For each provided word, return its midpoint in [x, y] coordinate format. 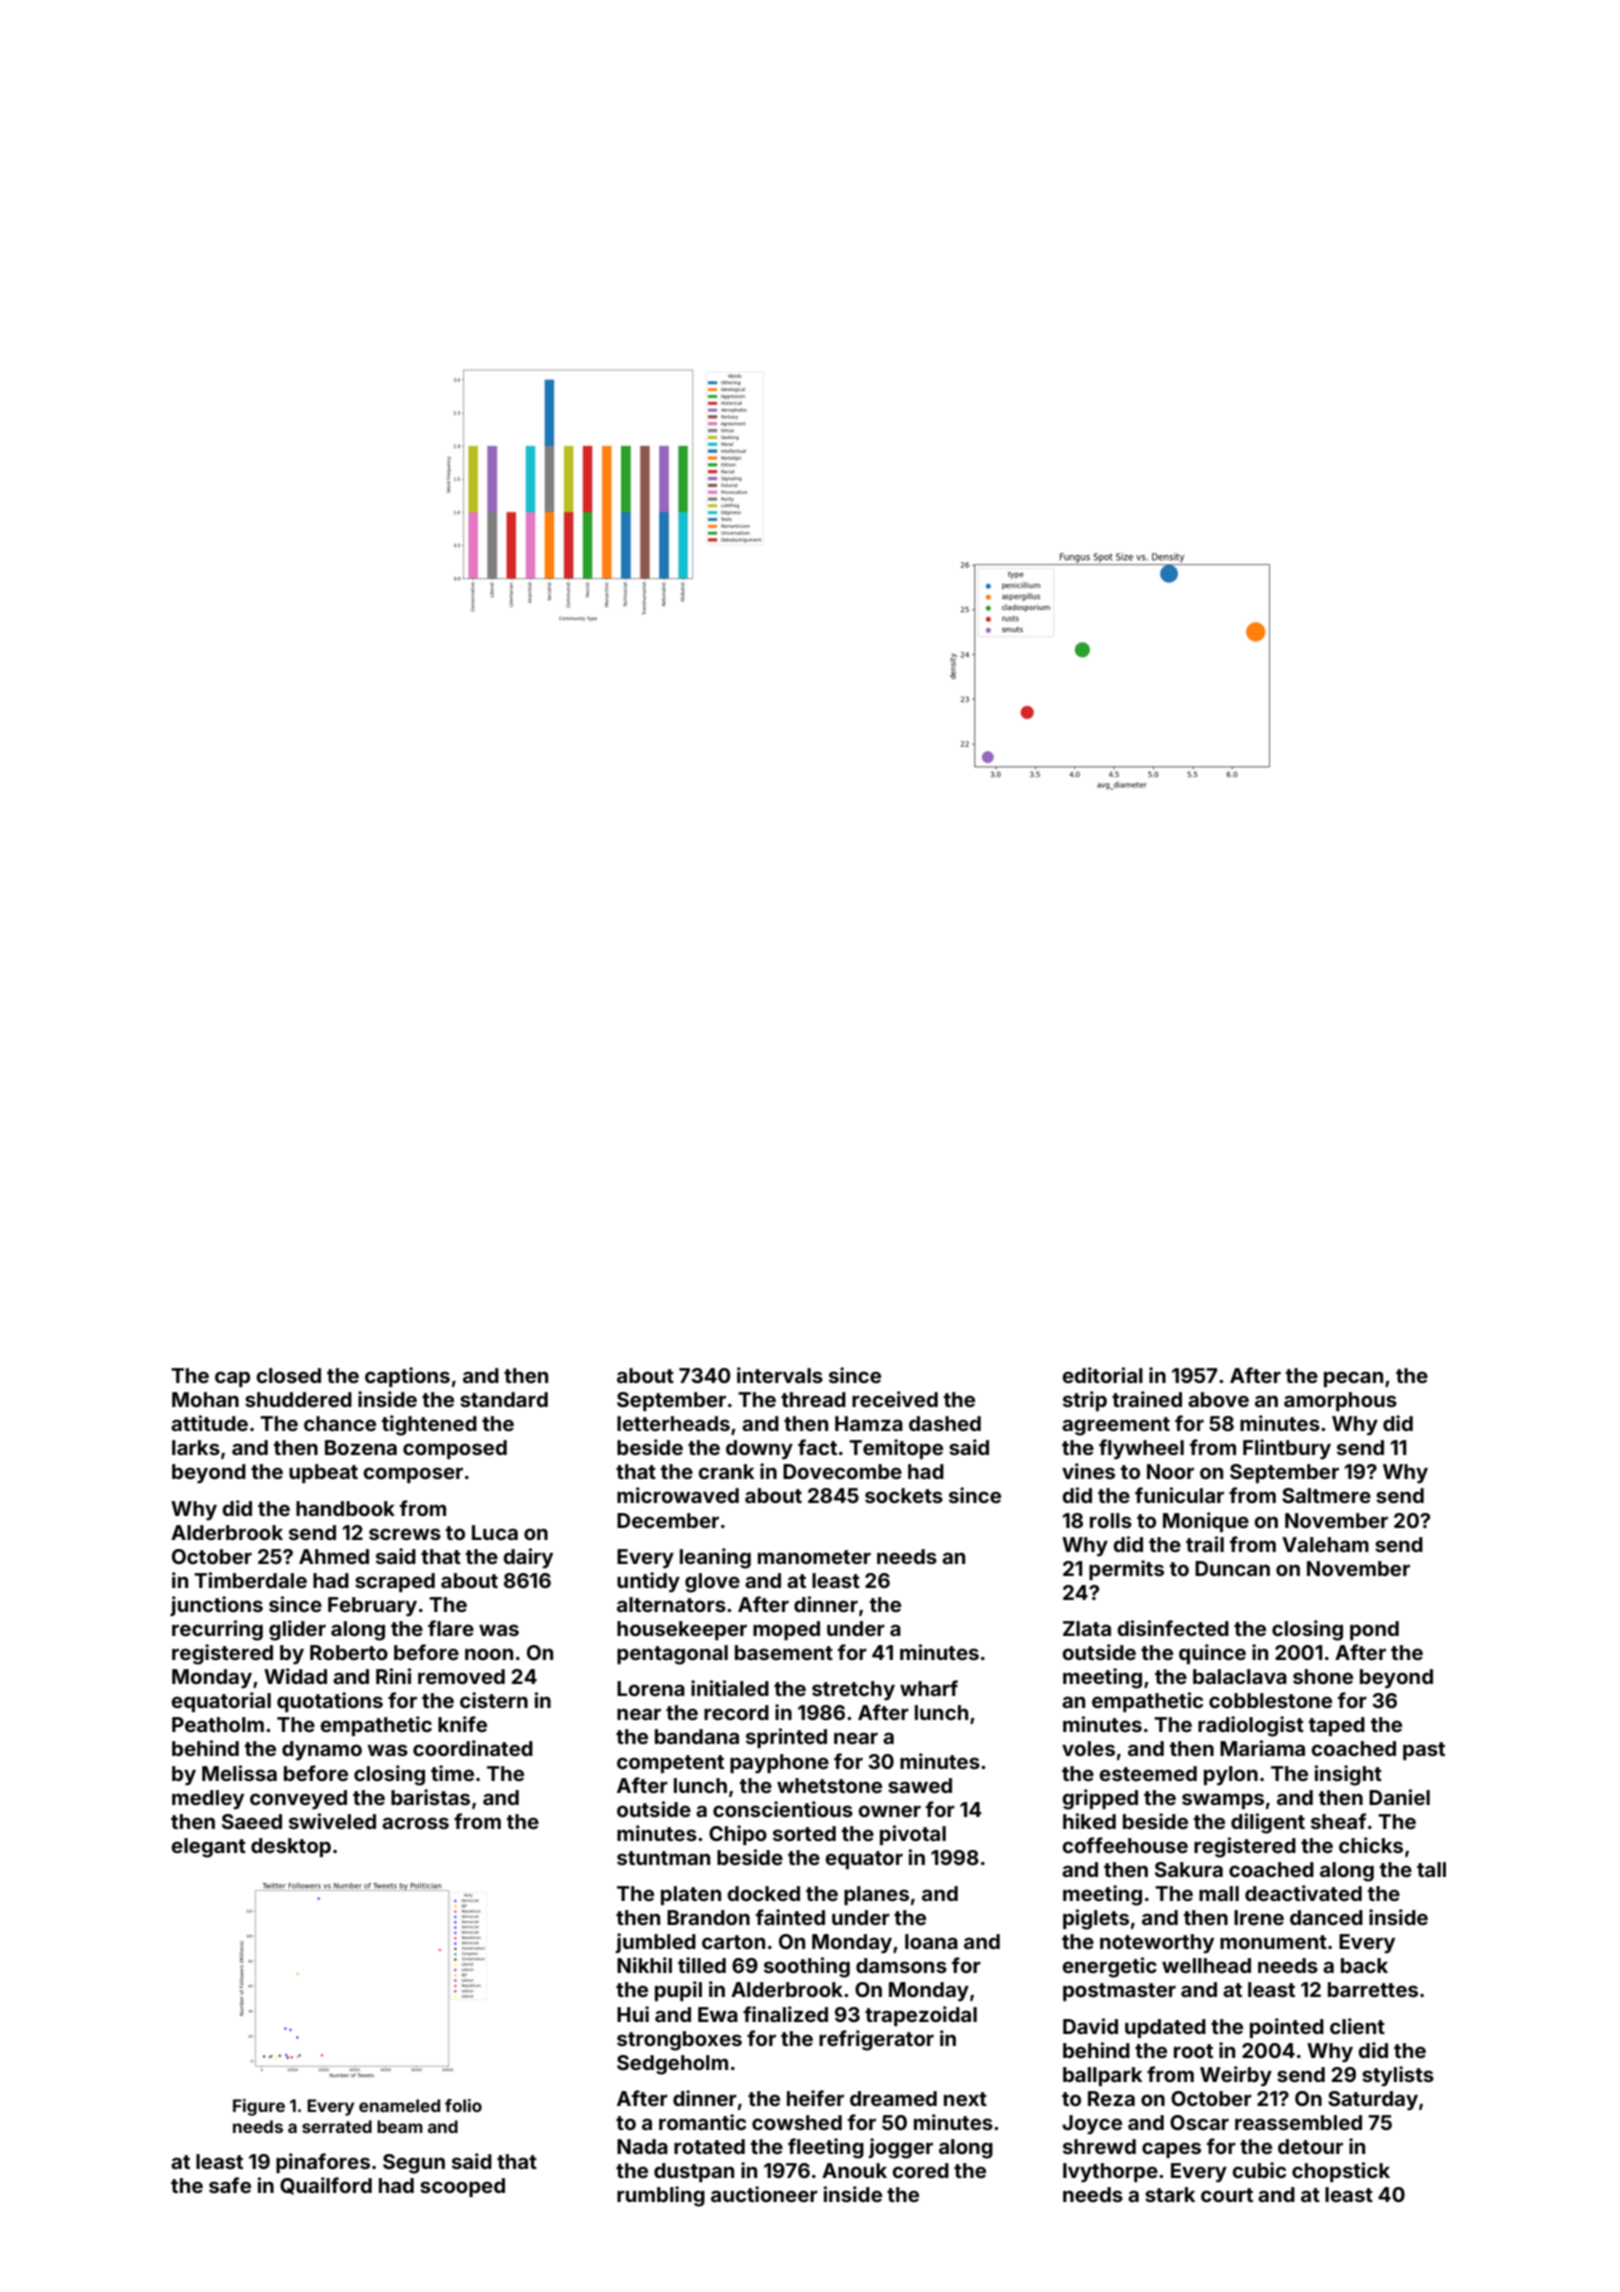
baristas [430, 1797]
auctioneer [764, 2194]
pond [1374, 1630]
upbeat [323, 1473]
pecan [1353, 1379]
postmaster [1119, 1992]
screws [405, 1534]
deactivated [1303, 1893]
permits [1126, 1570]
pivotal [913, 1835]
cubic [1259, 2170]
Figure [259, 2107]
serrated [337, 2126]
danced [1326, 1917]
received [895, 1399]
